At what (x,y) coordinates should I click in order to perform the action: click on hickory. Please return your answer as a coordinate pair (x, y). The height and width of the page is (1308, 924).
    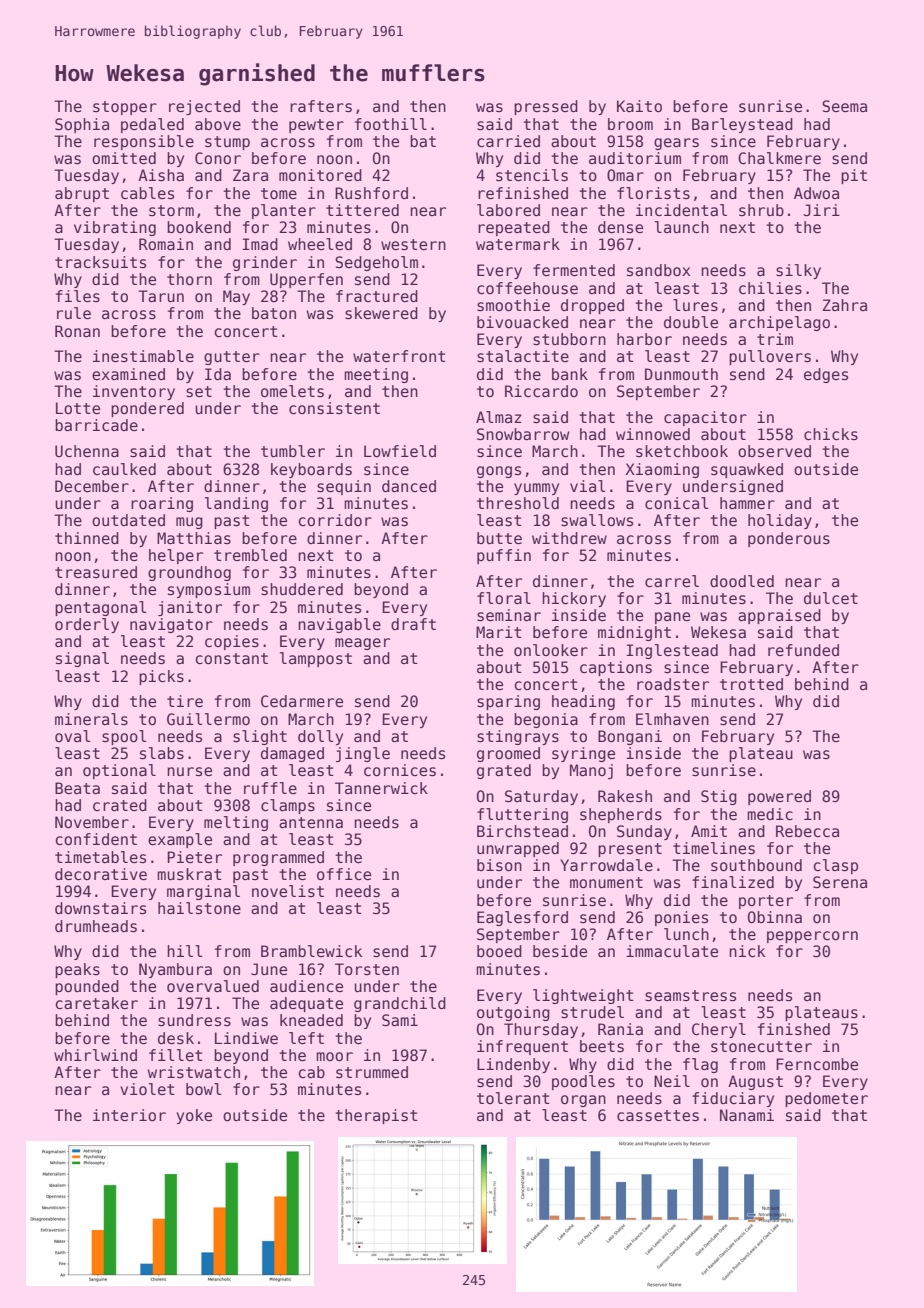
    Looking at the image, I should click on (574, 599).
